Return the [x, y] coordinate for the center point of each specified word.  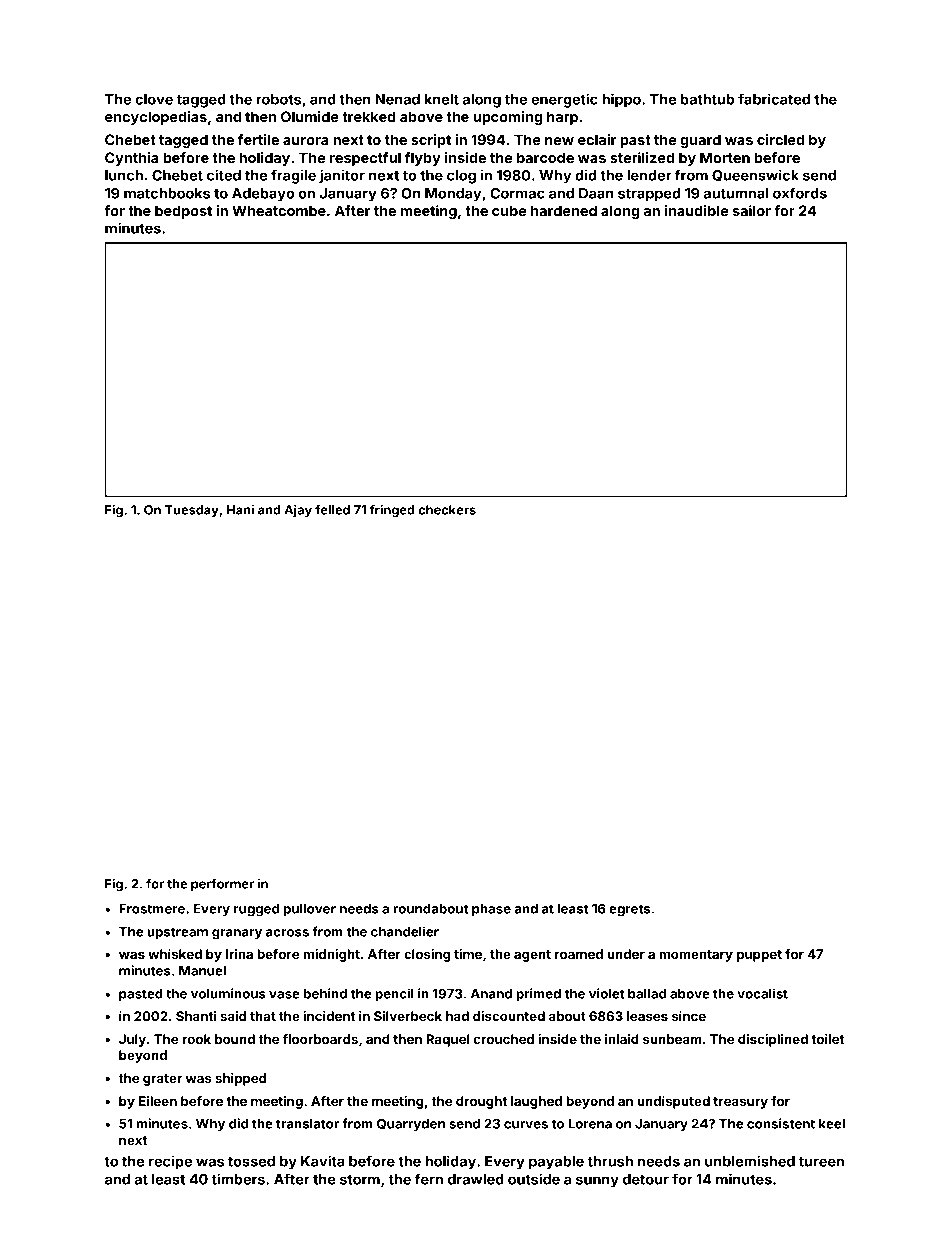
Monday [453, 195]
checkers [447, 510]
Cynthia [132, 159]
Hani [240, 510]
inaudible [696, 210]
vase [284, 995]
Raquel [448, 1040]
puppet [759, 956]
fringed [392, 511]
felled [332, 510]
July [132, 1040]
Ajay [298, 510]
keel [832, 1124]
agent [532, 956]
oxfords [800, 193]
